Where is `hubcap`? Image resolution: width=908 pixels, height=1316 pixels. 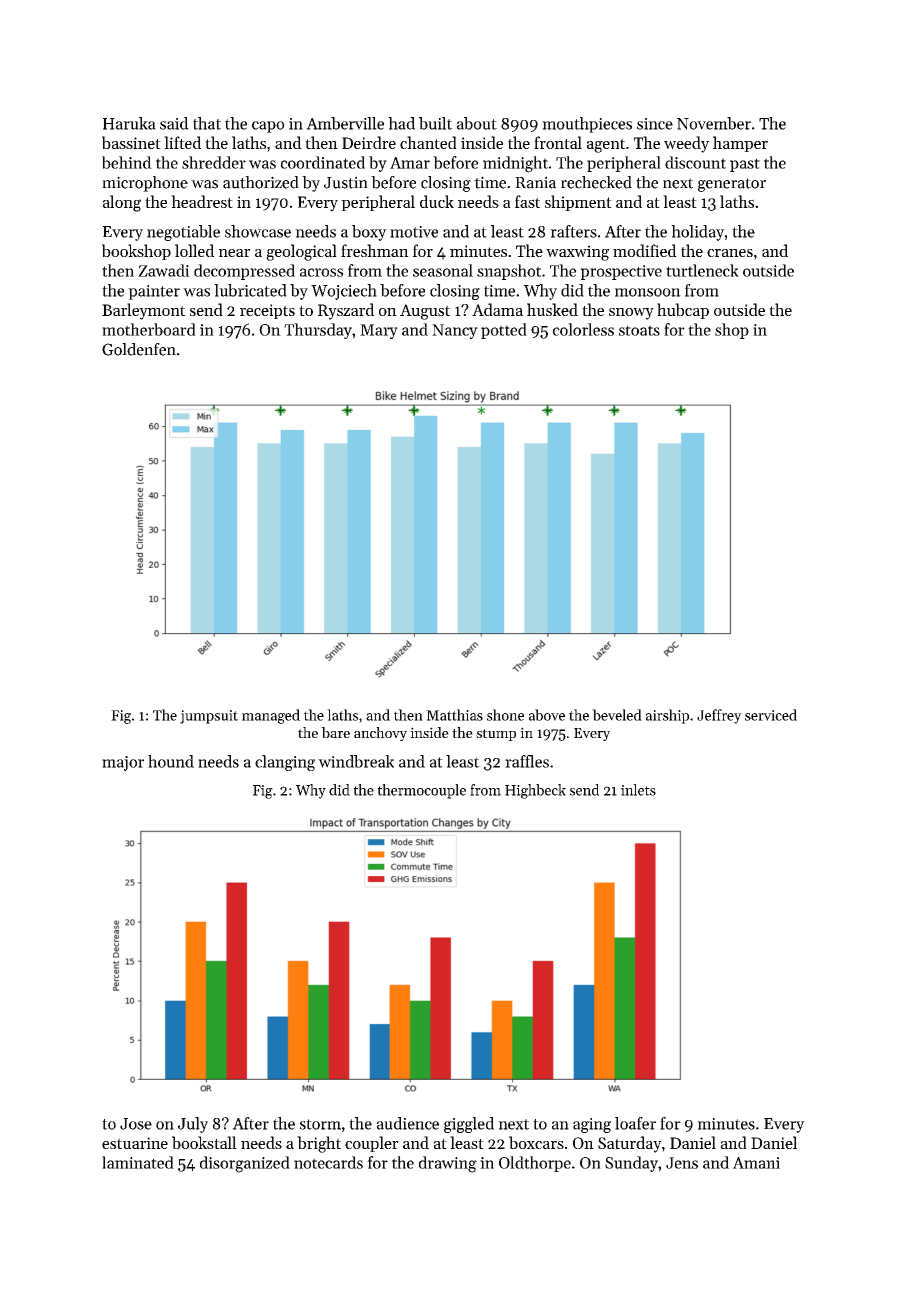 hubcap is located at coordinates (683, 311).
